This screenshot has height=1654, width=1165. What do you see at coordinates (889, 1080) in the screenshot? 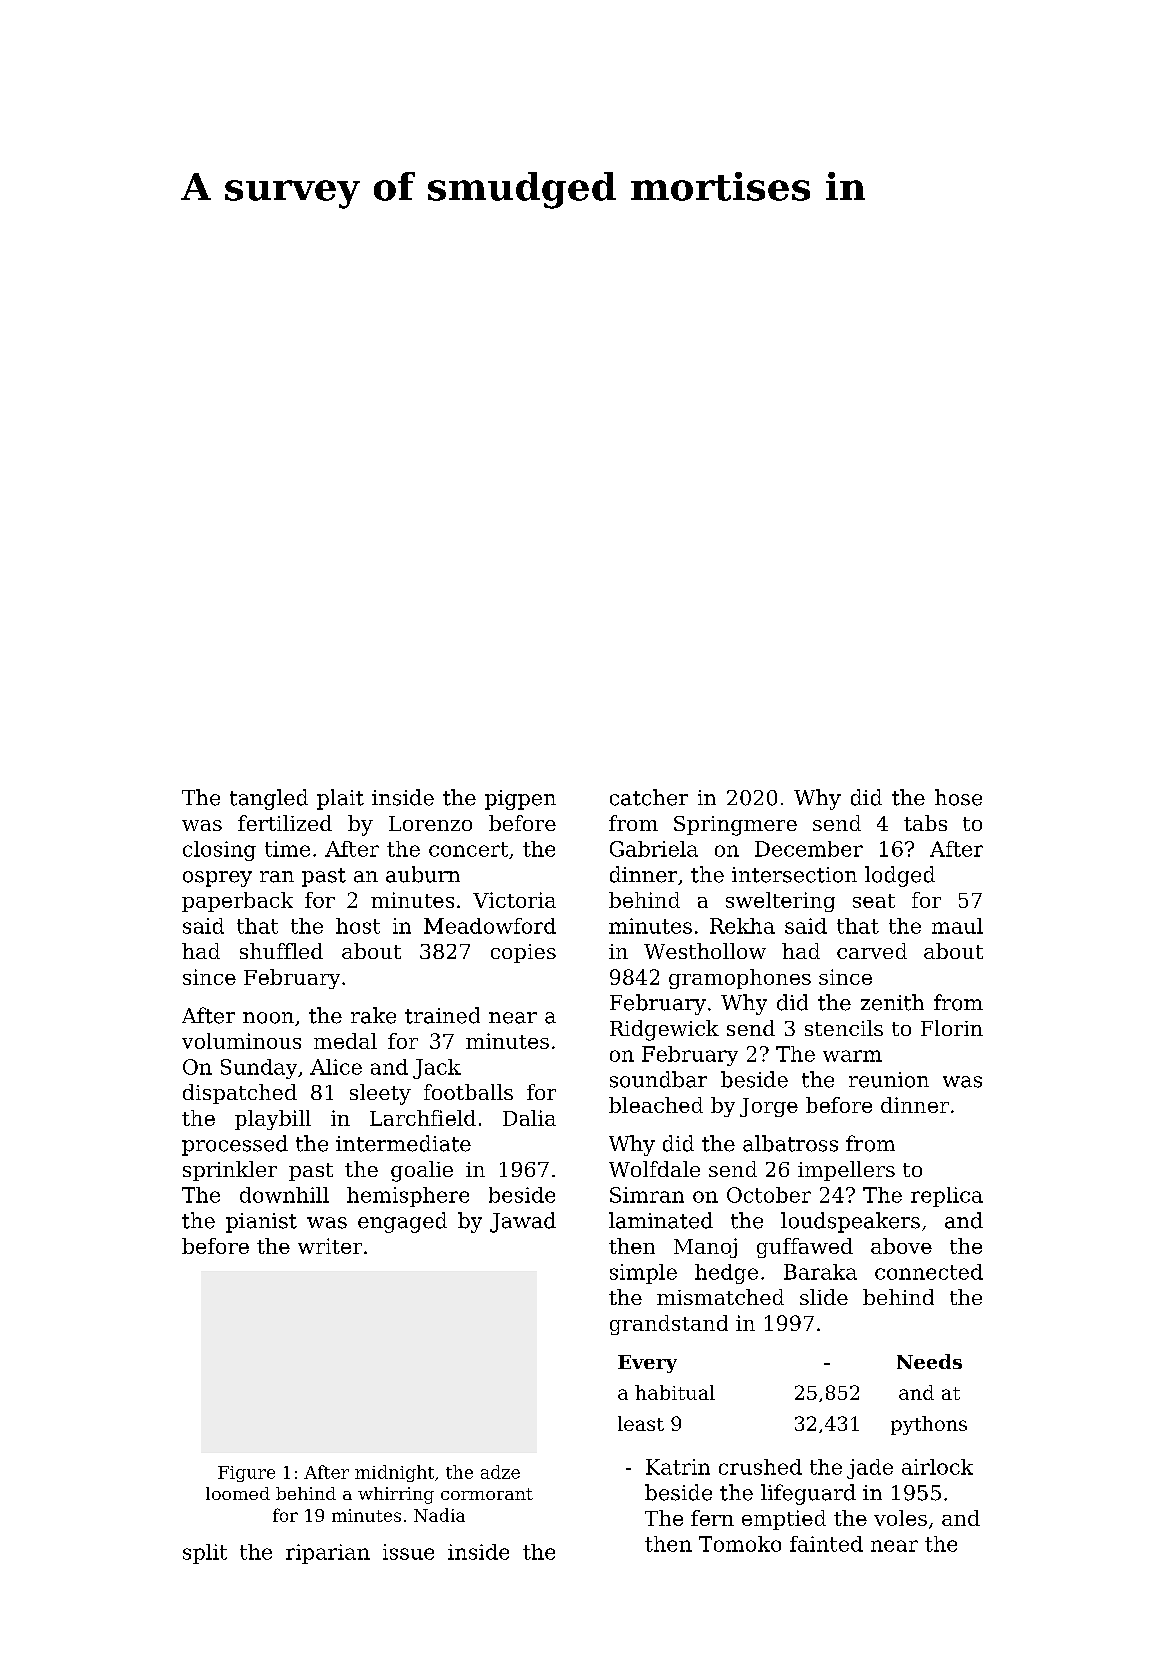
I see `reunion` at bounding box center [889, 1080].
